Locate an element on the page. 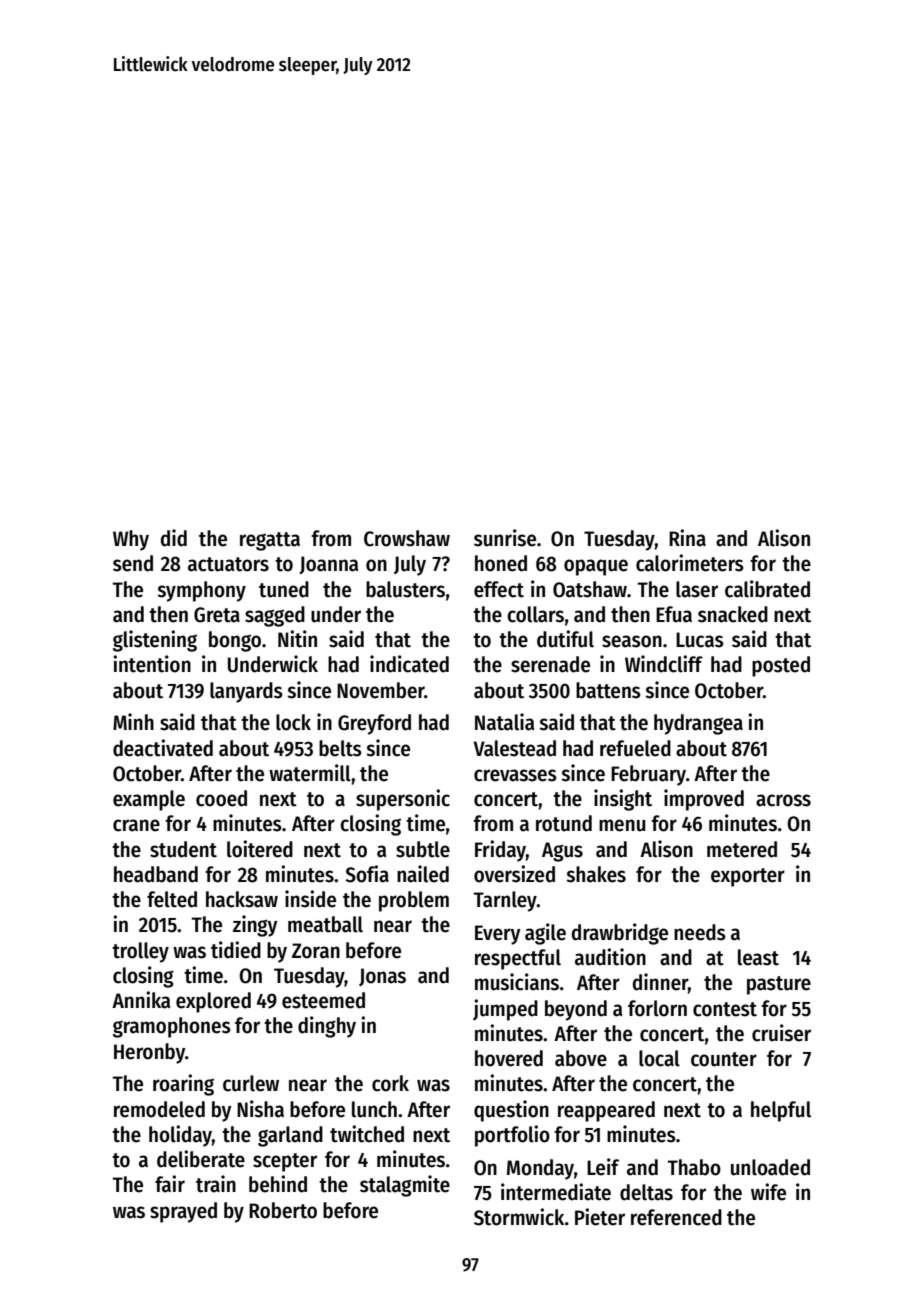  counter is located at coordinates (724, 1059).
